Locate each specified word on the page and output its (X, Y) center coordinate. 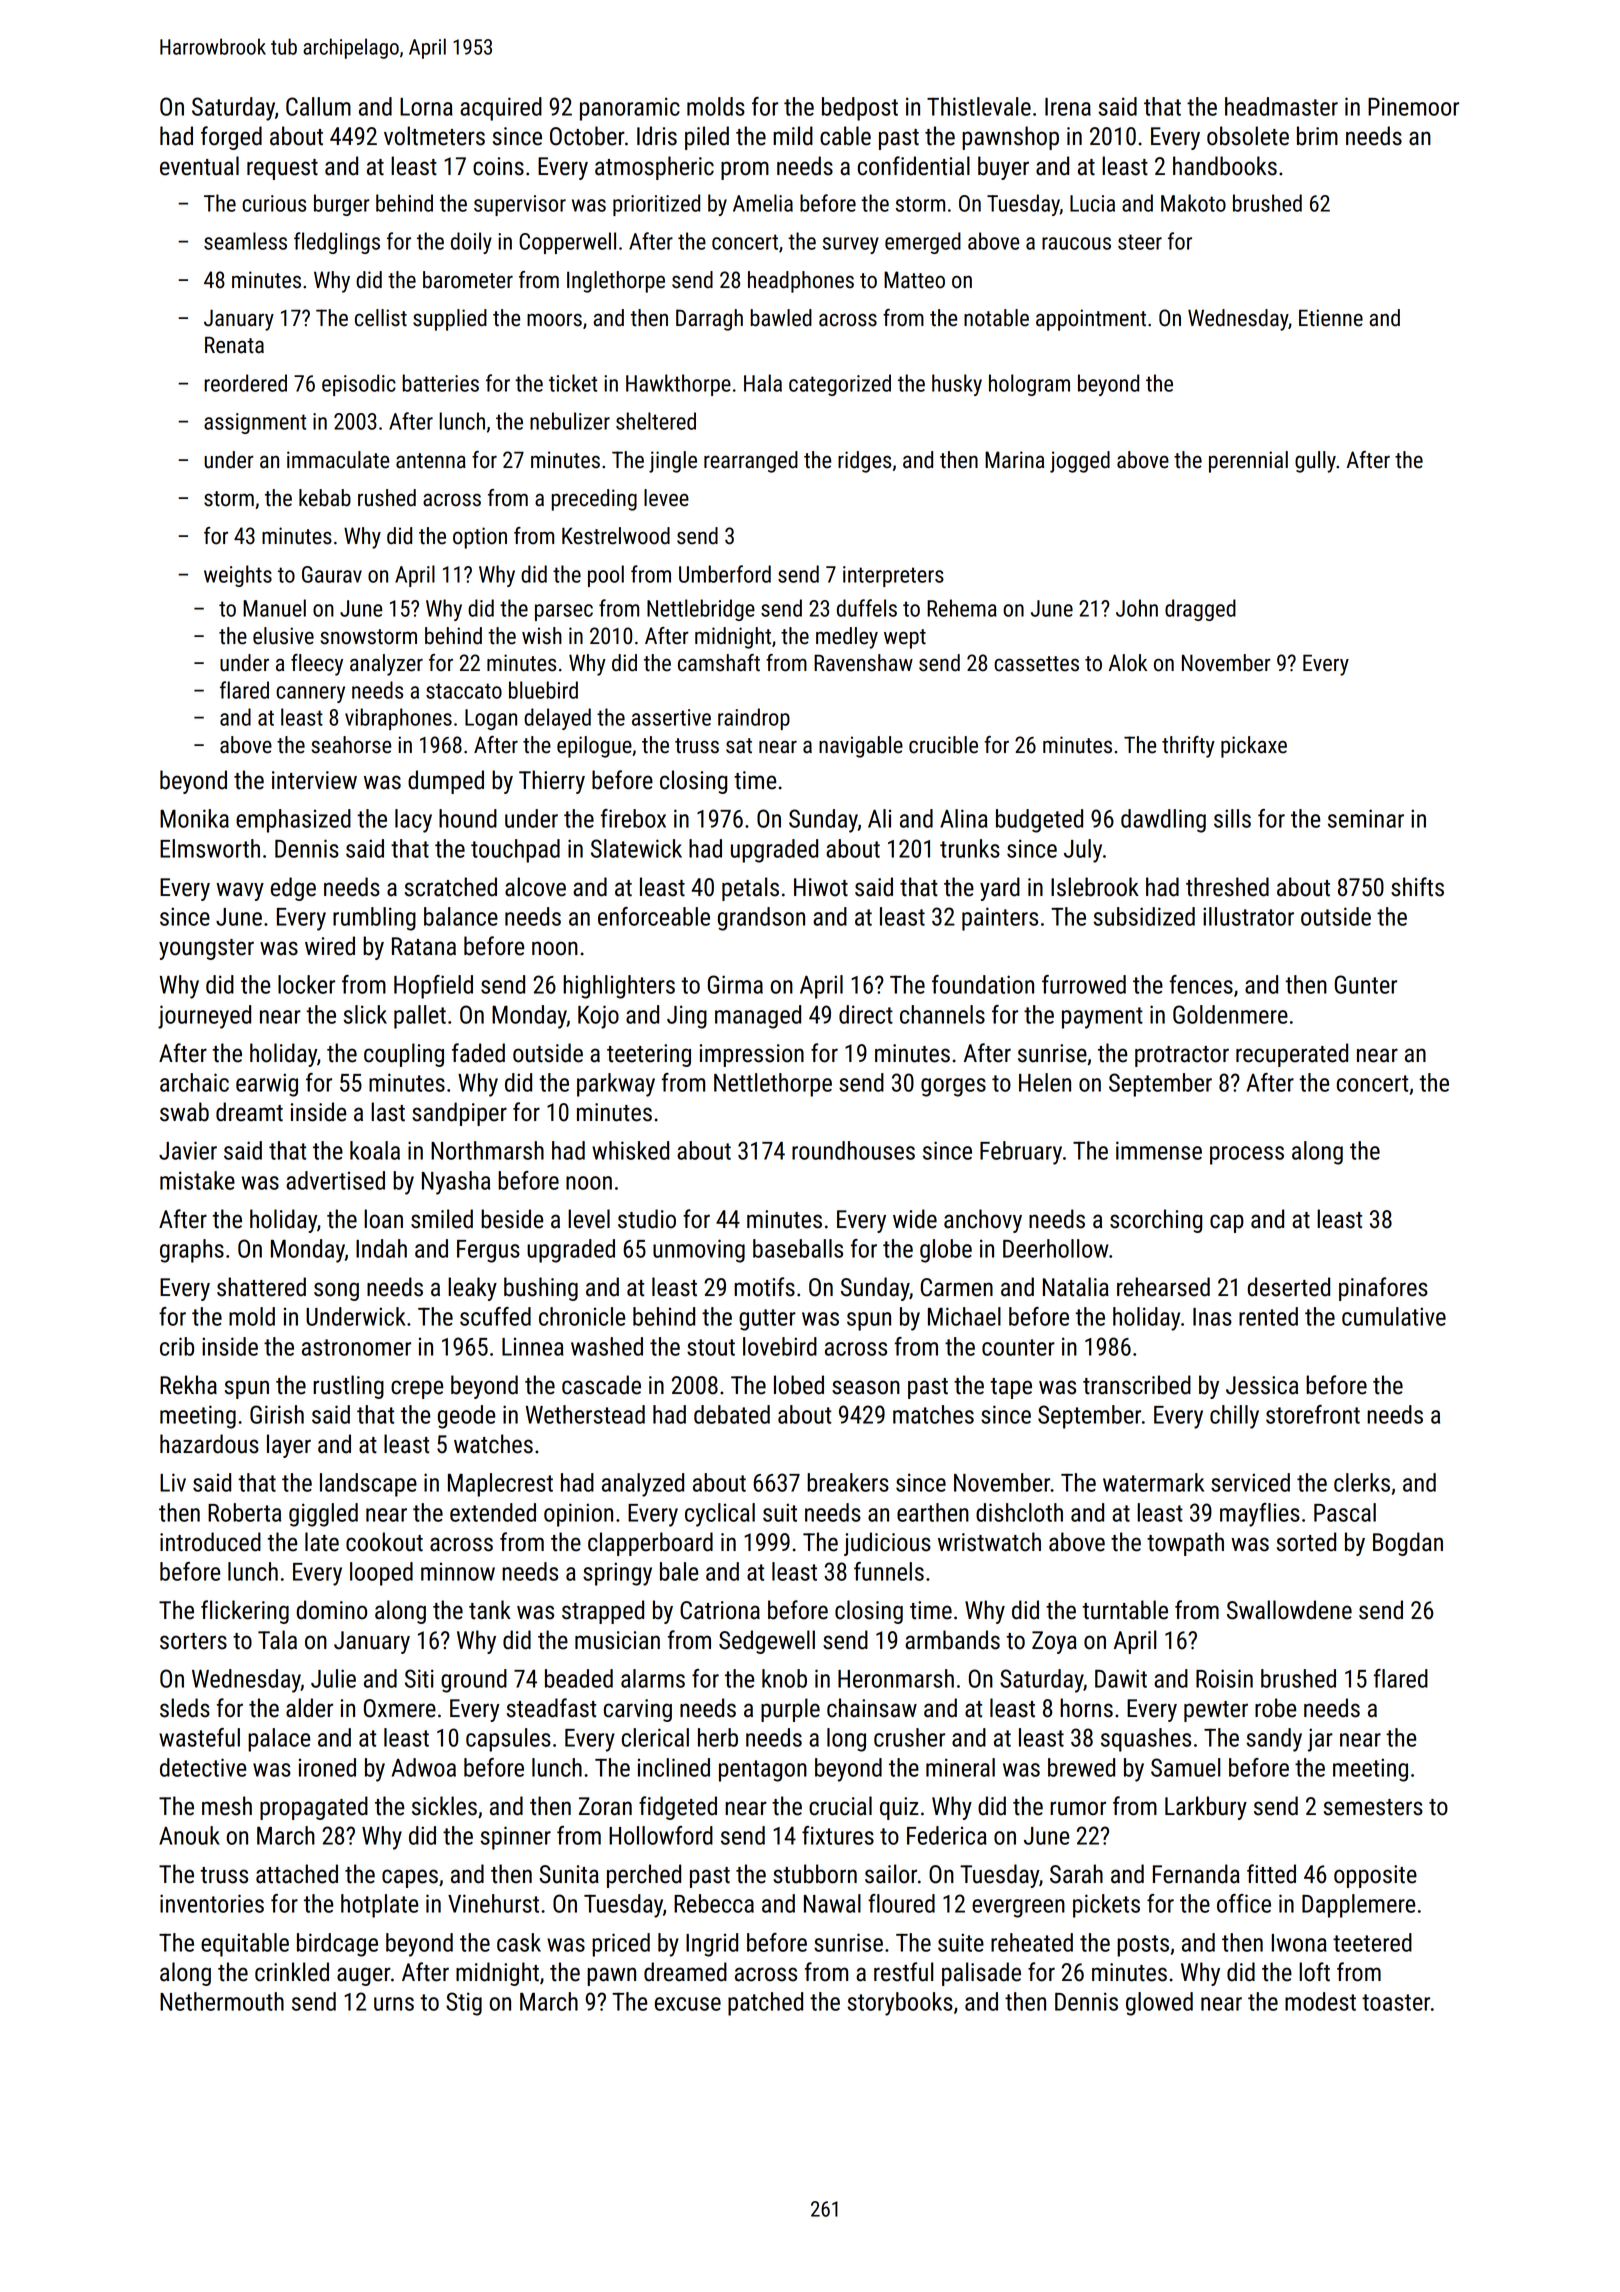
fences (1201, 984)
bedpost (860, 109)
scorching (1156, 1221)
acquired (501, 109)
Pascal (1345, 1512)
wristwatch (989, 1542)
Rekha (188, 1385)
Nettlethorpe (773, 1085)
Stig (464, 2004)
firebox (633, 818)
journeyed (204, 1017)
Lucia (1092, 203)
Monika (194, 818)
